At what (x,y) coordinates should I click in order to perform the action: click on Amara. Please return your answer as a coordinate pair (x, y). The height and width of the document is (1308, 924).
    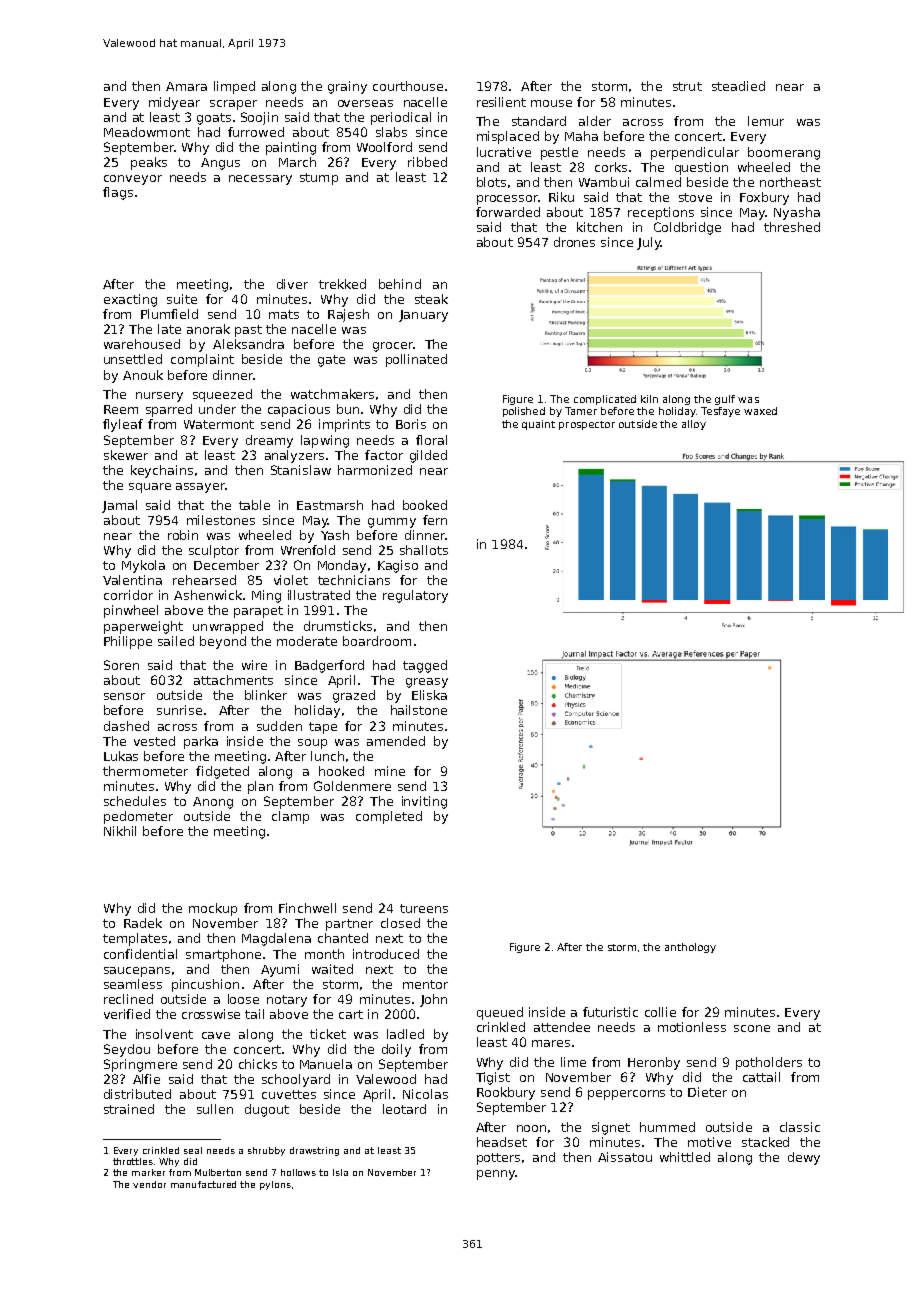
    Looking at the image, I should click on (186, 86).
